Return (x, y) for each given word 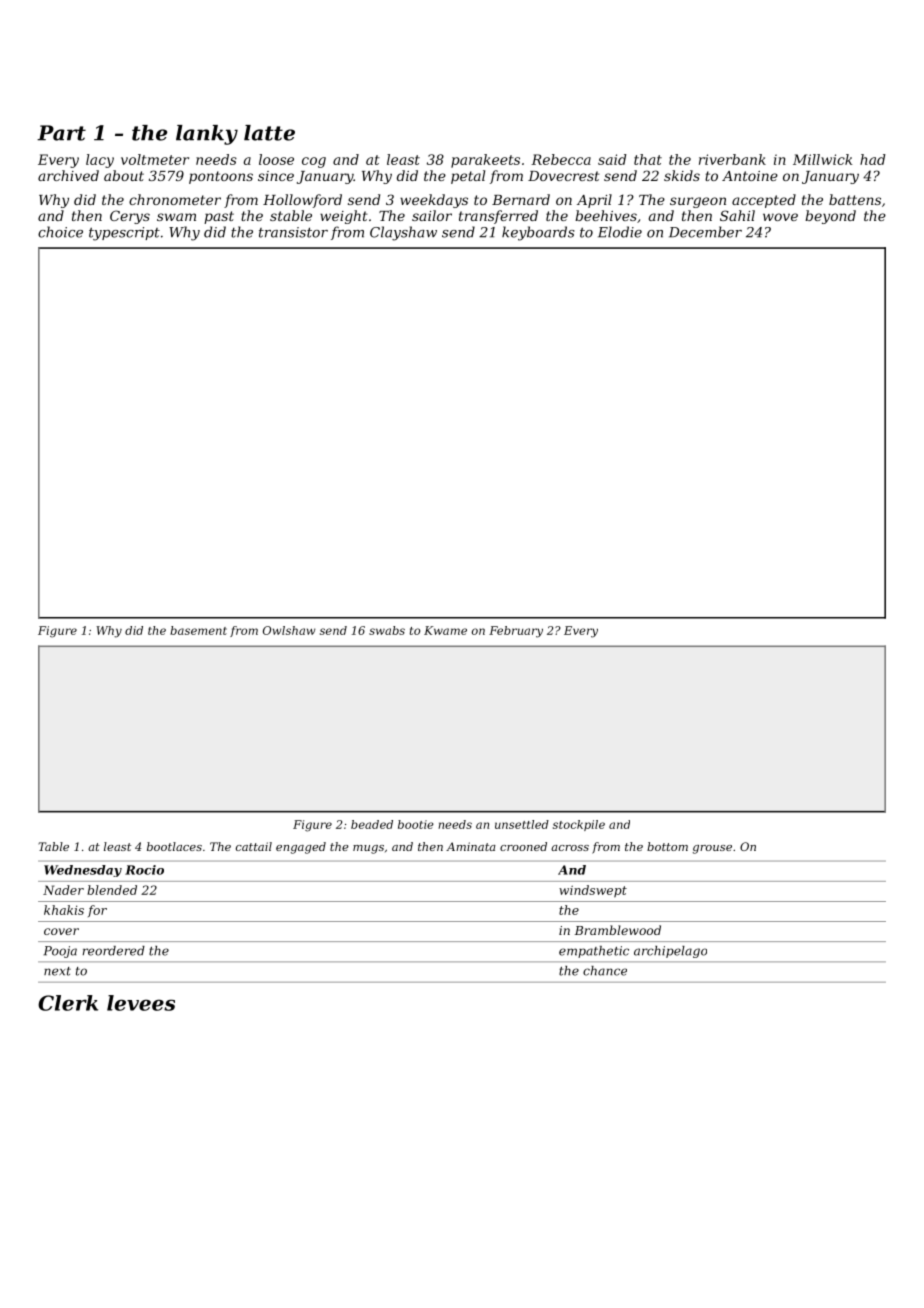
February (516, 632)
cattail (254, 846)
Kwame (445, 630)
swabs (387, 630)
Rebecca (561, 159)
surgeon (698, 202)
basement (198, 630)
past (219, 217)
